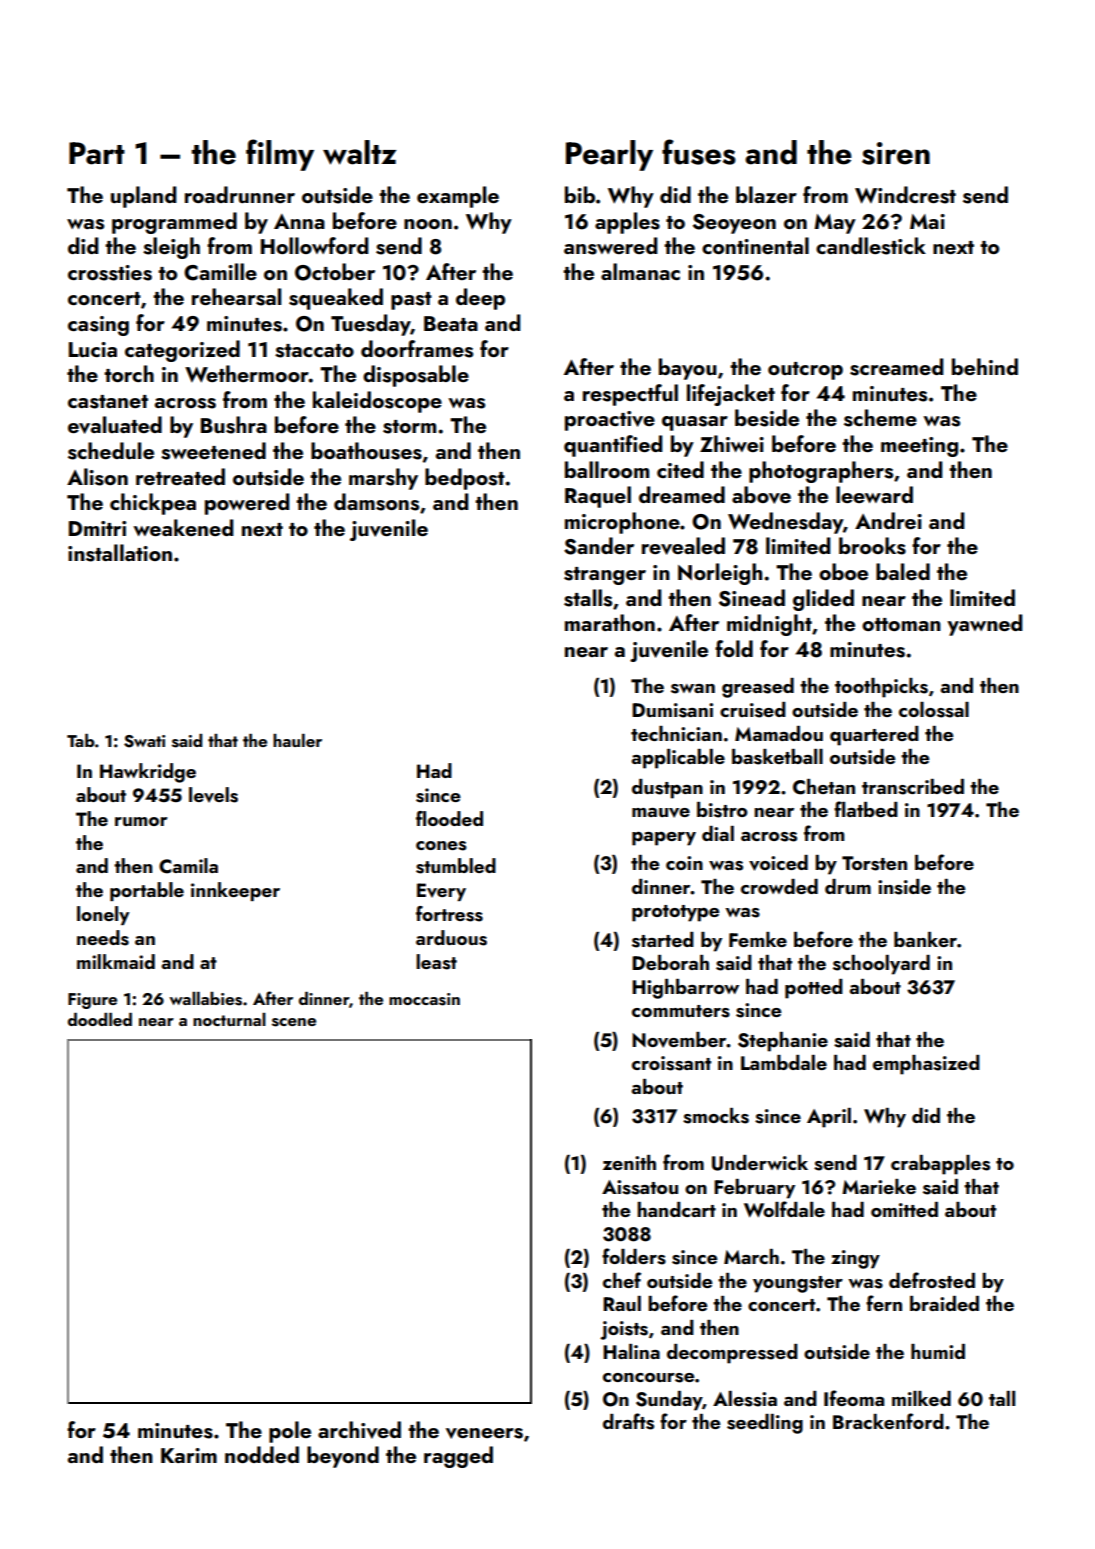  What do you see at coordinates (609, 155) in the screenshot?
I see `Pearly` at bounding box center [609, 155].
